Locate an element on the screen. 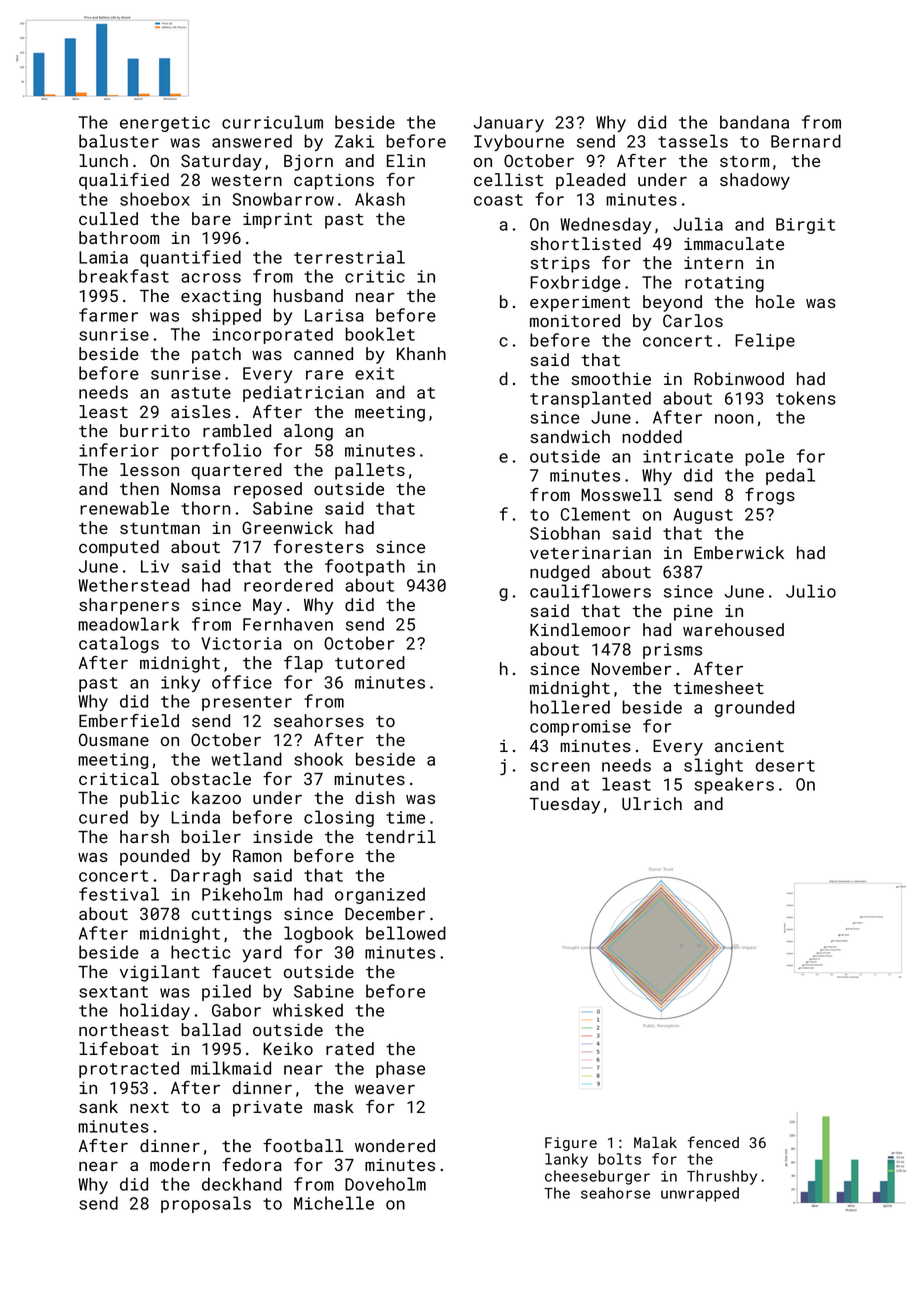 The image size is (924, 1308). screen is located at coordinates (560, 767).
